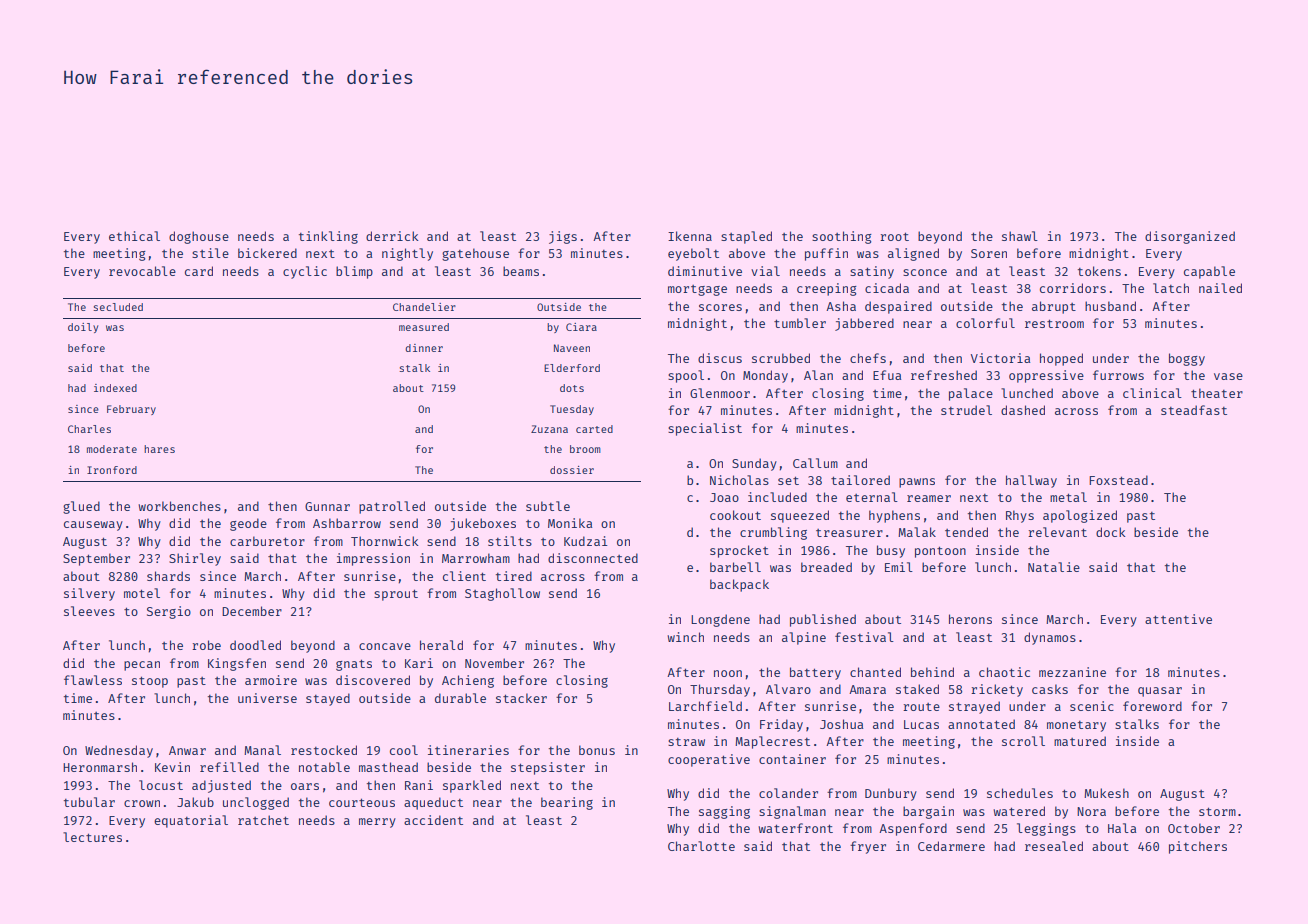  I want to click on hares, so click(159, 449).
